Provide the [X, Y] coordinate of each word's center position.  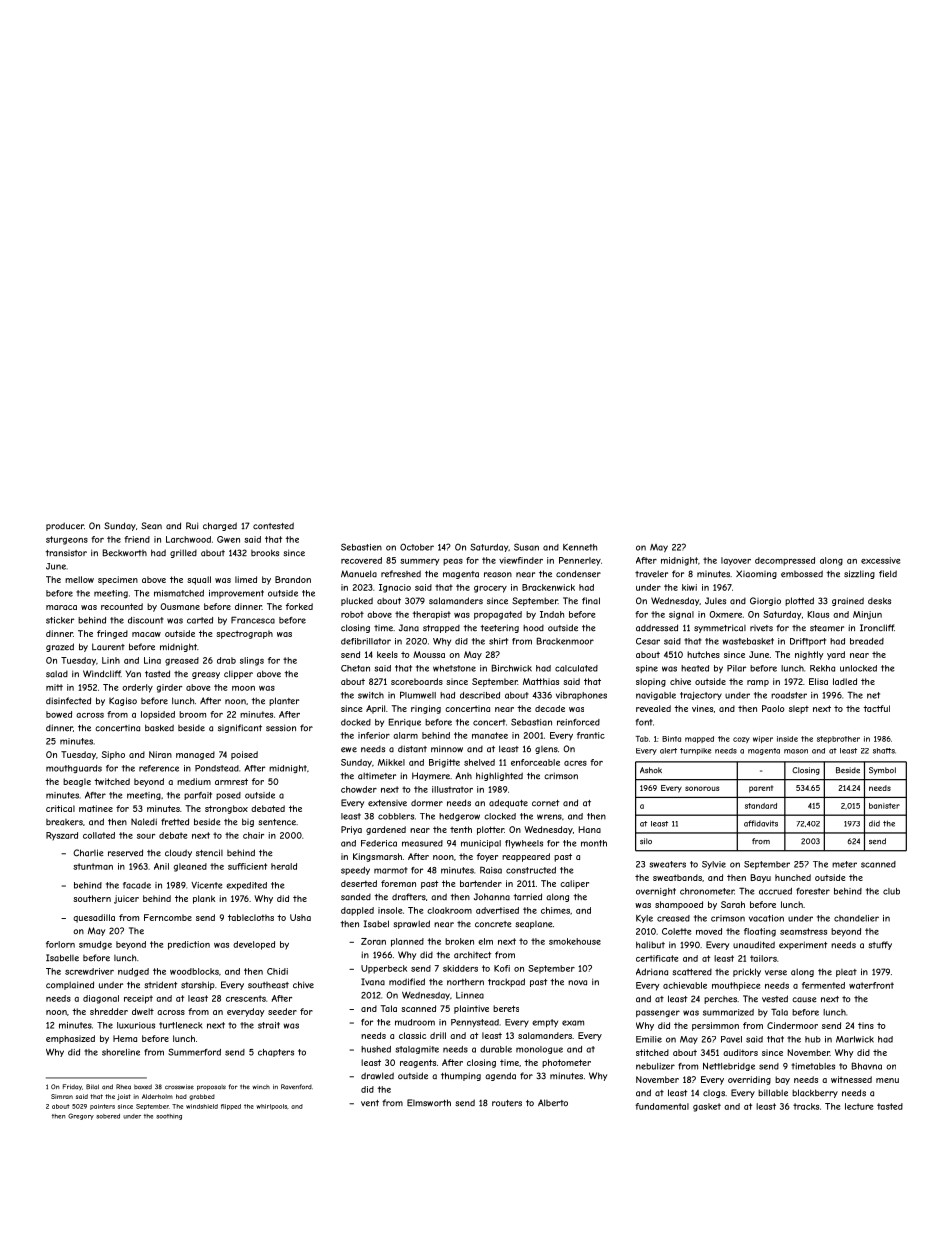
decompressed [785, 561]
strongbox [226, 809]
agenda [500, 1076]
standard [761, 806]
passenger [658, 1013]
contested [273, 526]
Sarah [733, 904]
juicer [126, 899]
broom [192, 714]
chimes [555, 910]
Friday [72, 1087]
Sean [151, 526]
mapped [699, 739]
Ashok [651, 770]
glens [546, 750]
